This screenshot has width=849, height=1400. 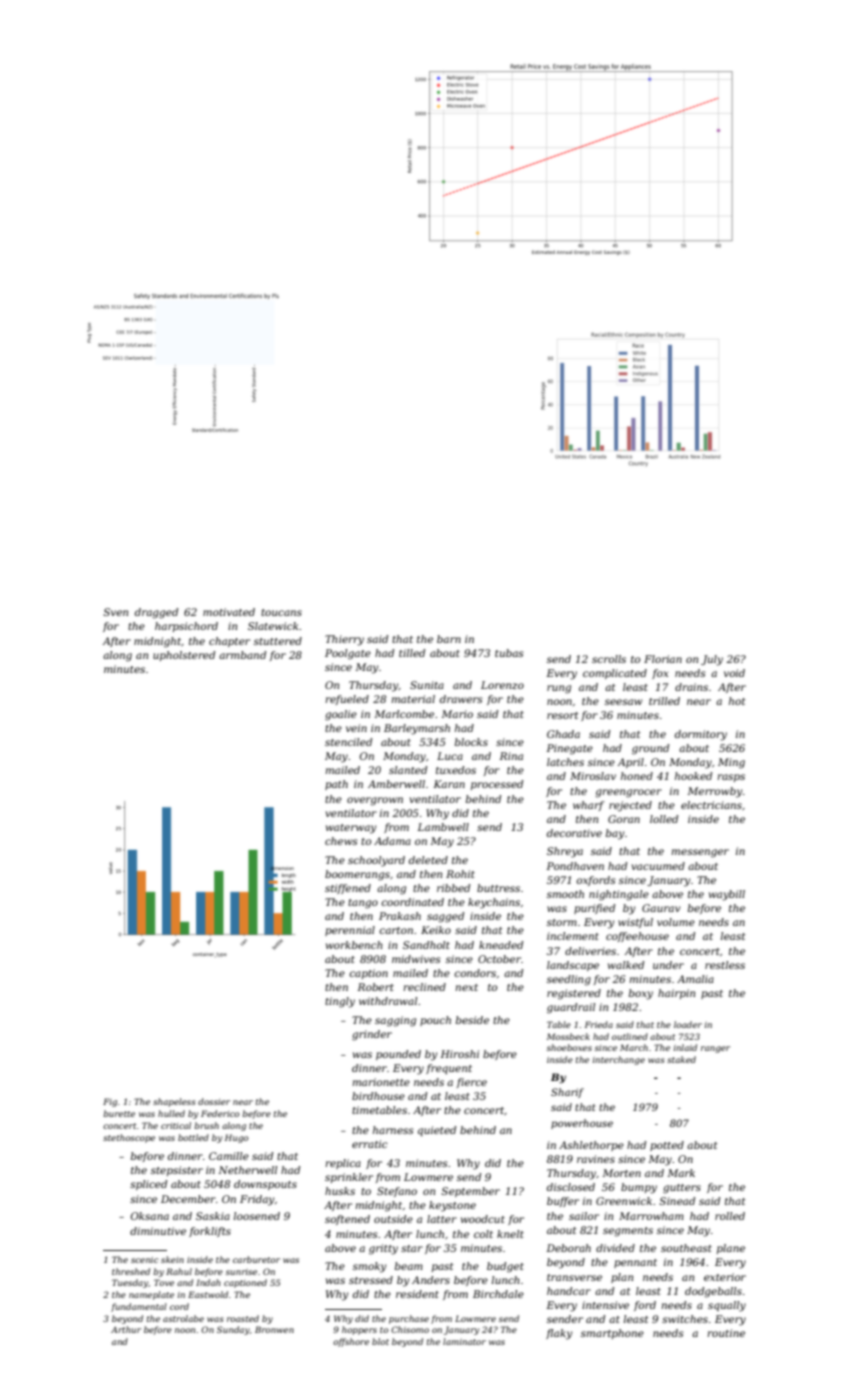 What do you see at coordinates (397, 1192) in the screenshot?
I see `Stefano` at bounding box center [397, 1192].
